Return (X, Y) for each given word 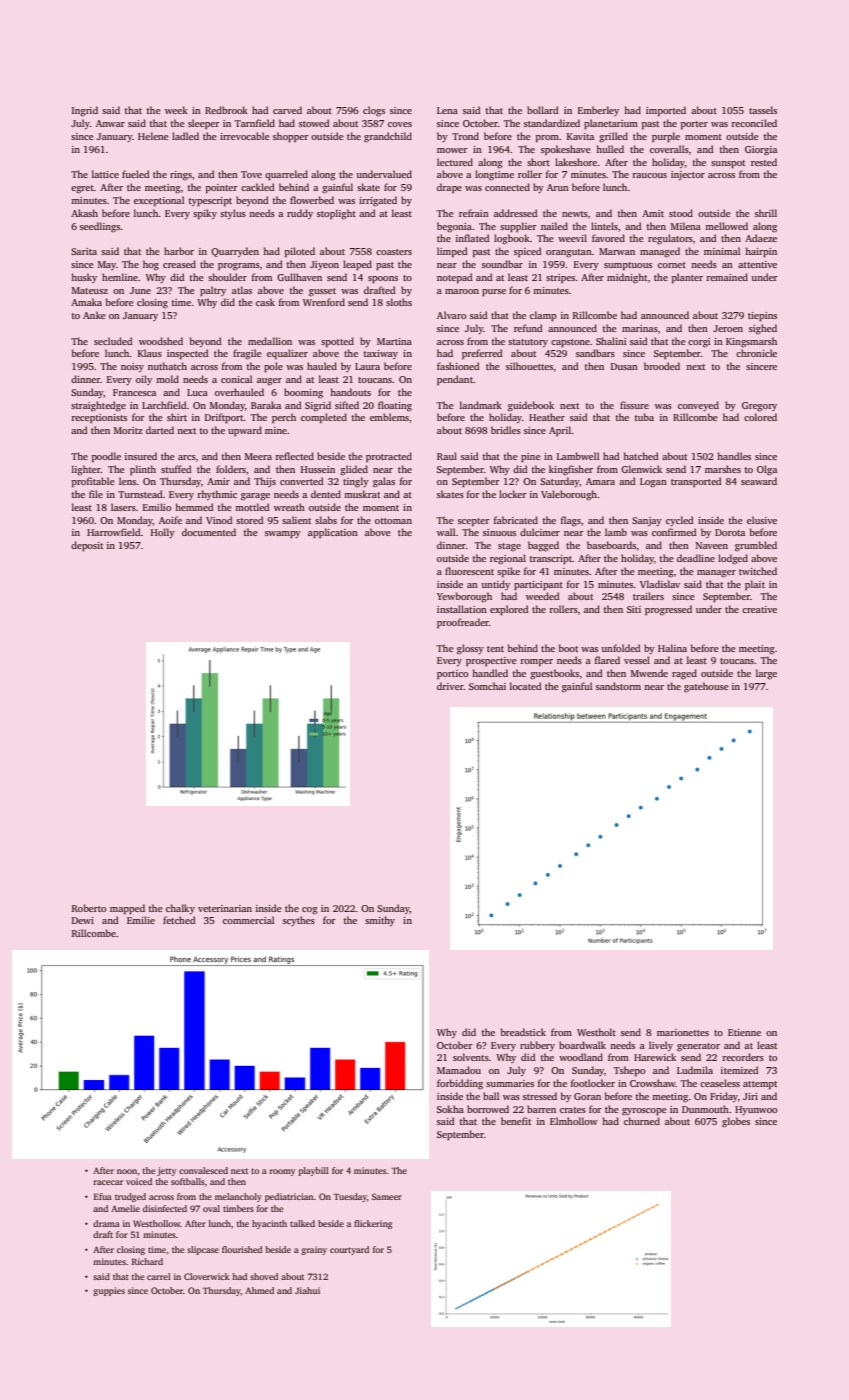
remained (727, 277)
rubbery (537, 1046)
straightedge (98, 406)
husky (84, 278)
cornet (672, 265)
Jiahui (307, 1290)
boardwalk (582, 1045)
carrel (159, 1276)
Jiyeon (324, 265)
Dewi (83, 920)
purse (494, 292)
